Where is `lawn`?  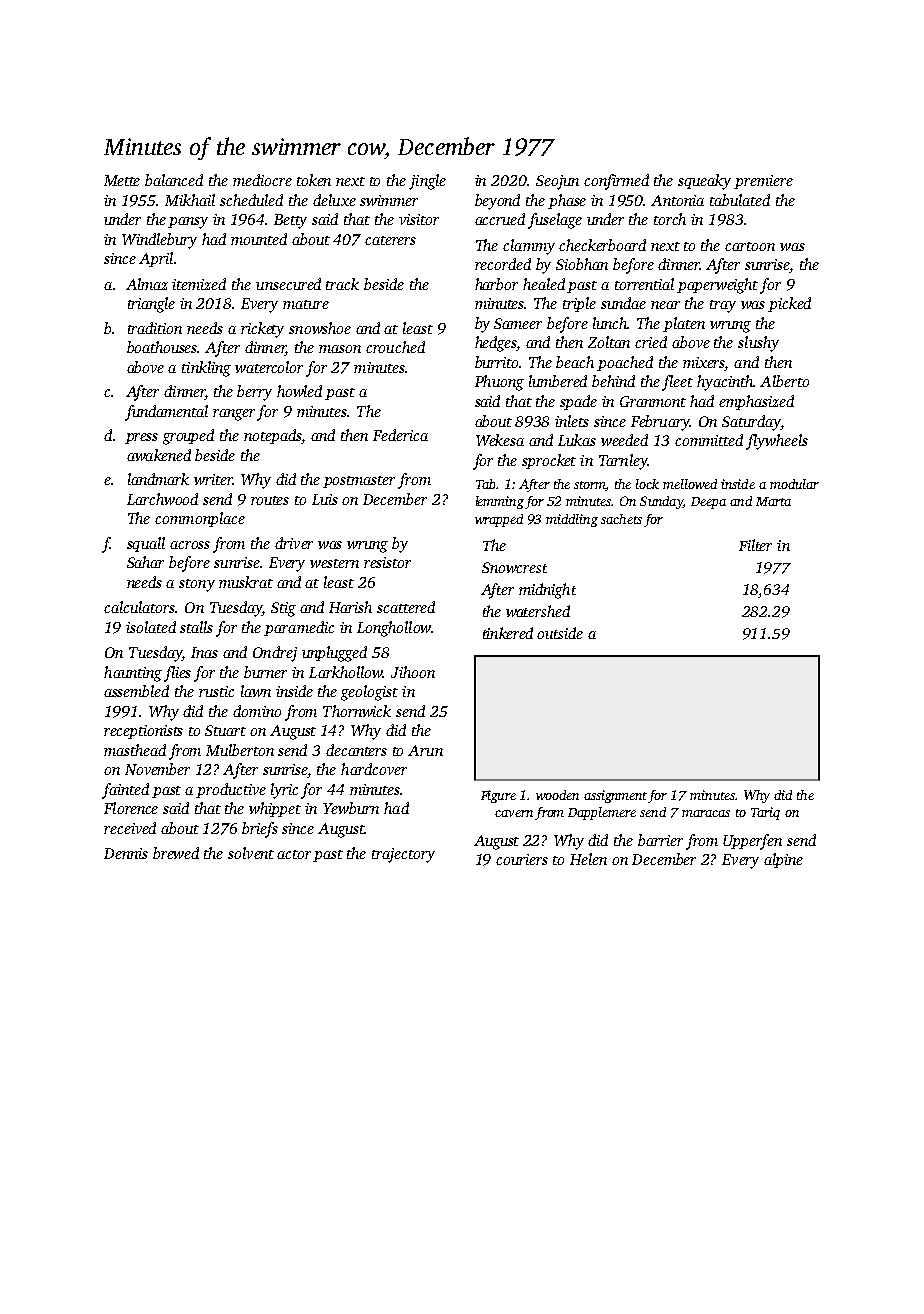 lawn is located at coordinates (256, 691).
